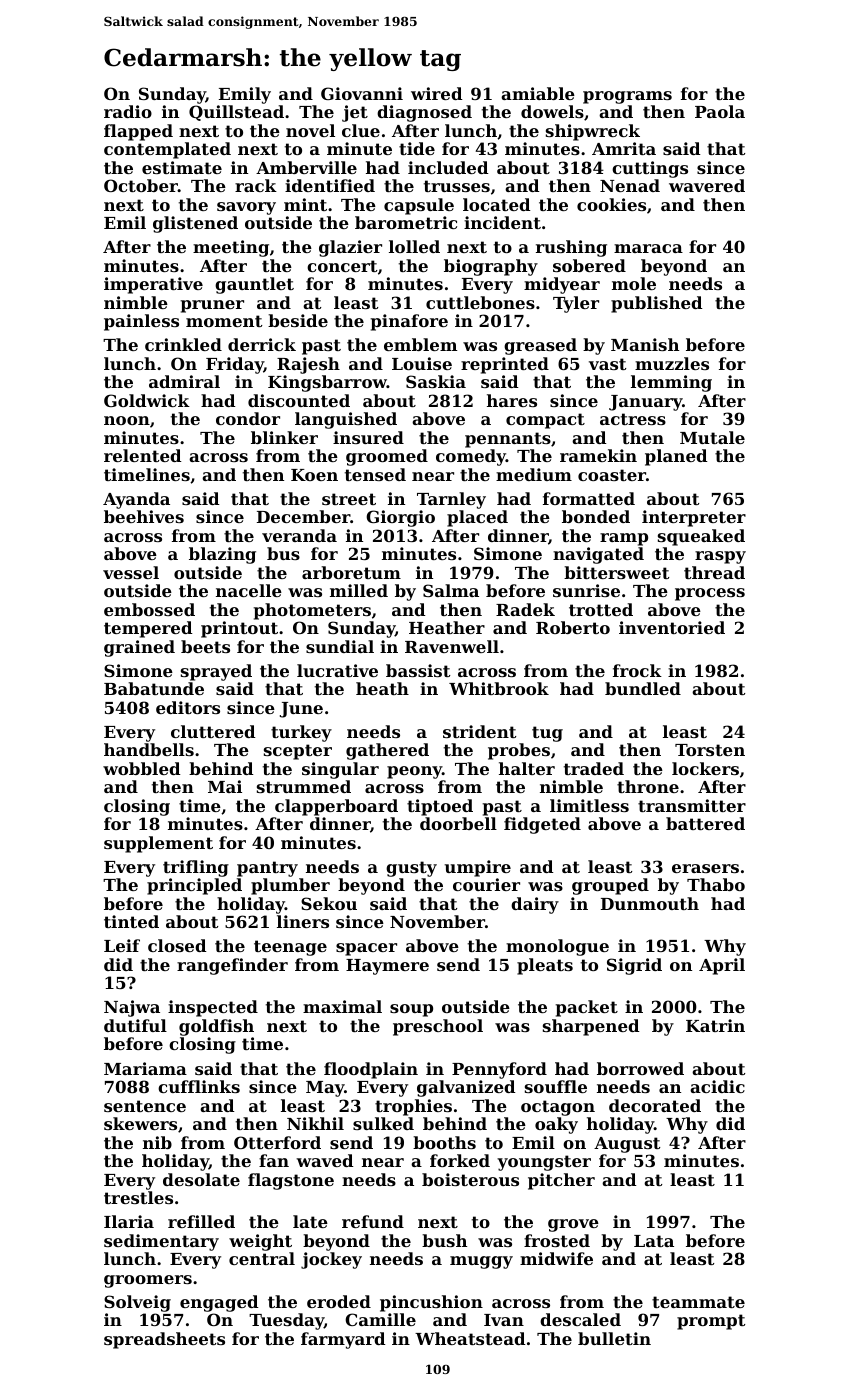 The image size is (849, 1400). I want to click on prompt, so click(711, 1322).
